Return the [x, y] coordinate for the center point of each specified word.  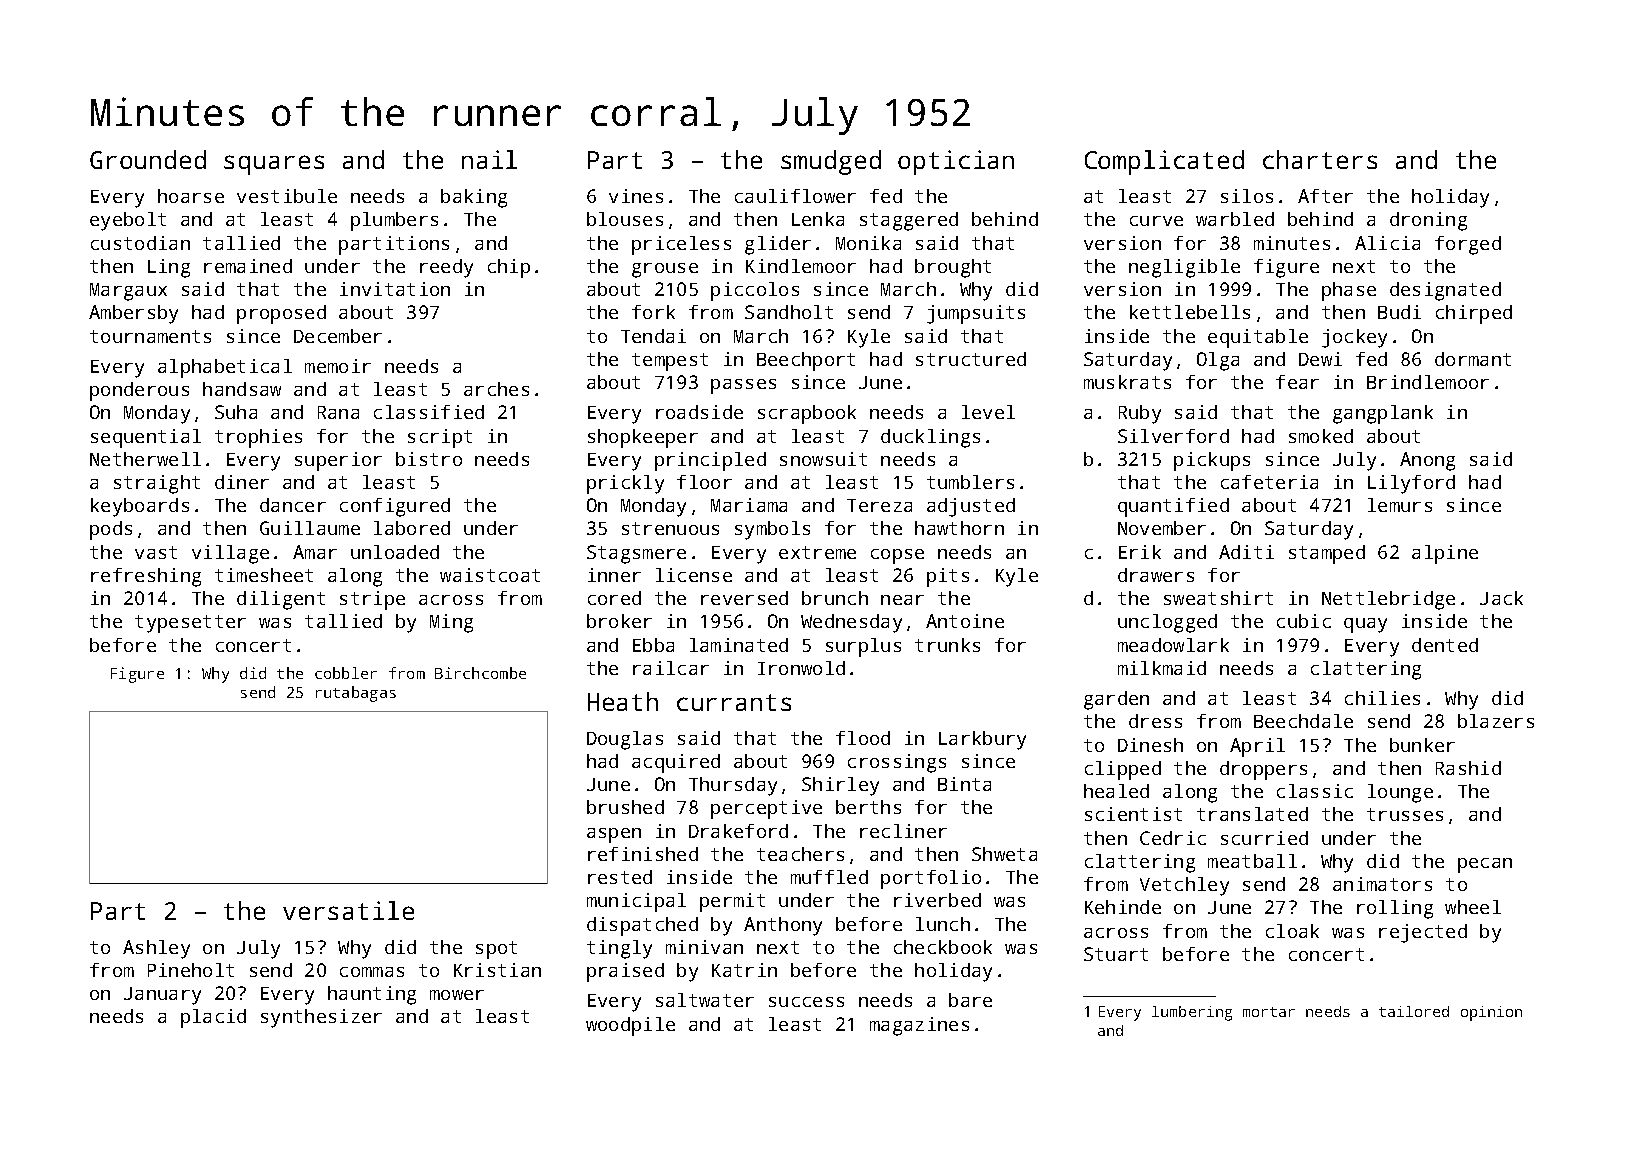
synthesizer [321, 1018]
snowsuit [823, 459]
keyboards [140, 507]
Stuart [1116, 954]
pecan [1485, 865]
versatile [348, 910]
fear [1297, 382]
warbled [1235, 219]
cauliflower [795, 196]
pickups [1212, 461]
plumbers [394, 221]
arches [496, 389]
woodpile [630, 1026]
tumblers [970, 482]
